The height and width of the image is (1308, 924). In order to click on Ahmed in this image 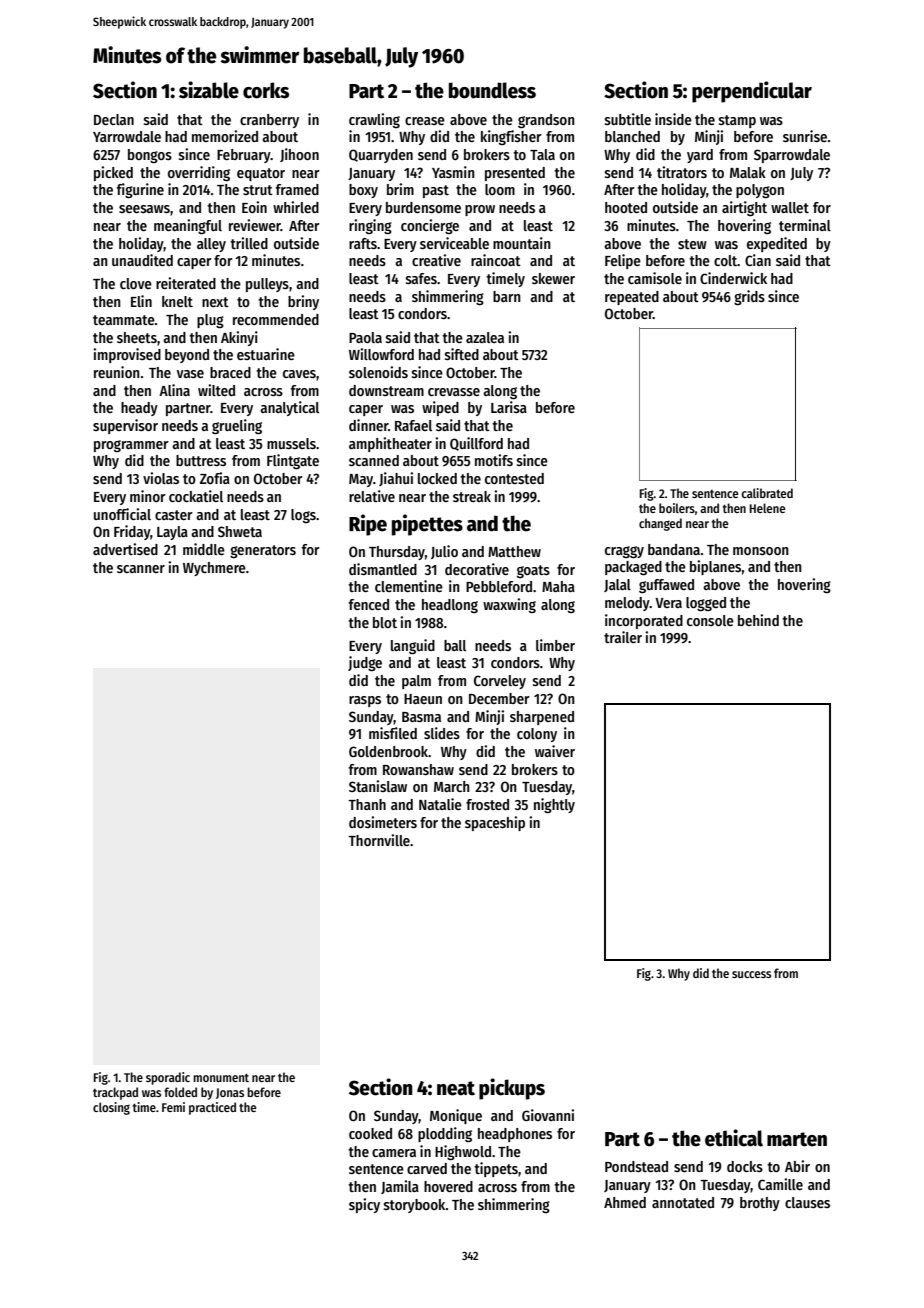, I will do `click(625, 1202)`.
